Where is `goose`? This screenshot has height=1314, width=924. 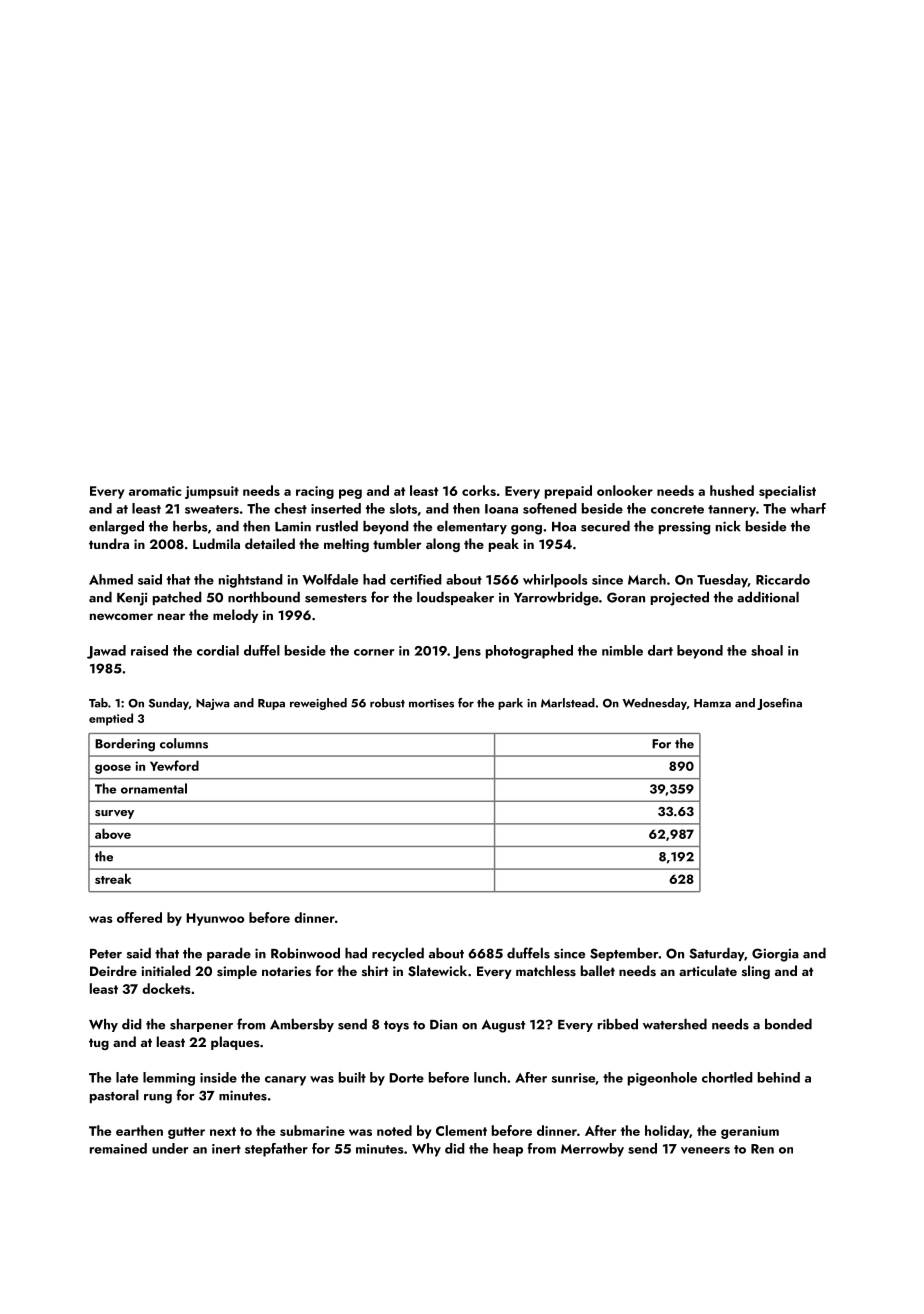
goose is located at coordinates (113, 769).
